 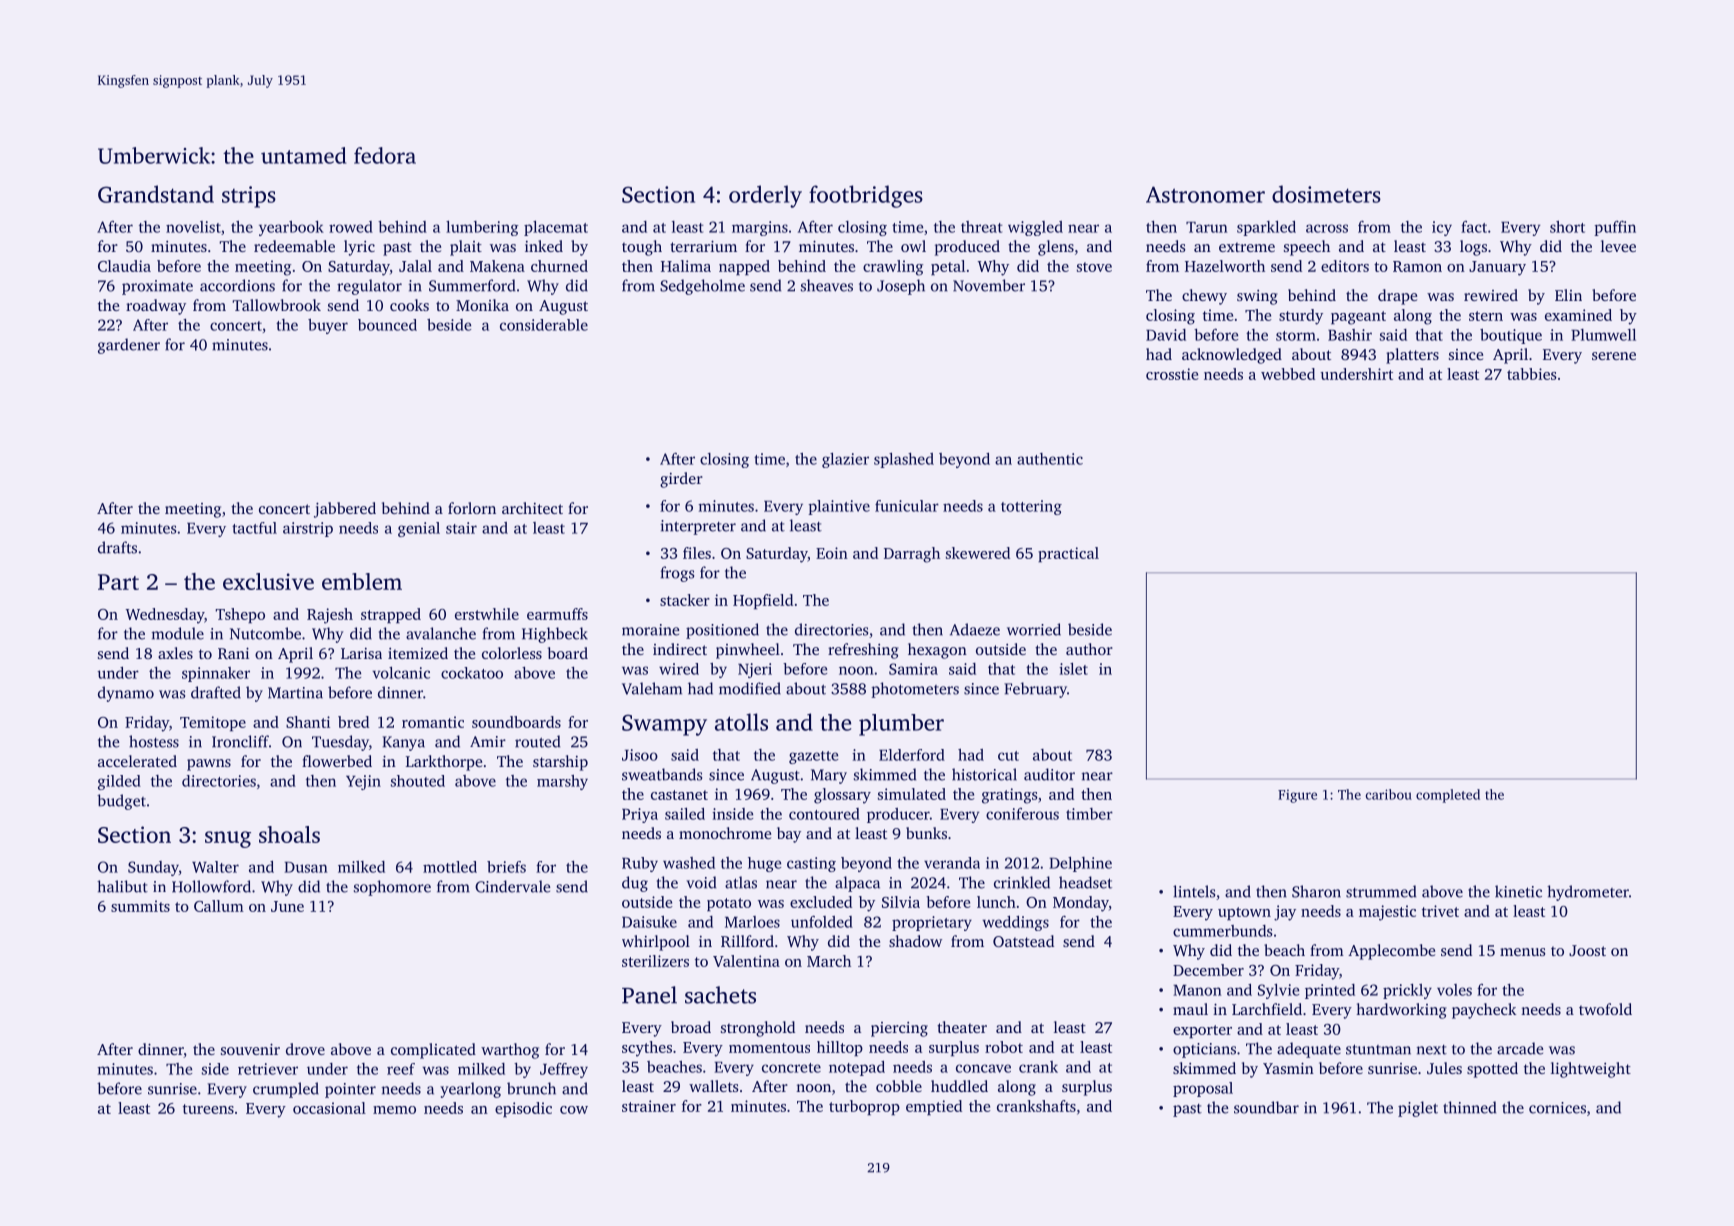 I want to click on webbed, so click(x=1288, y=374).
